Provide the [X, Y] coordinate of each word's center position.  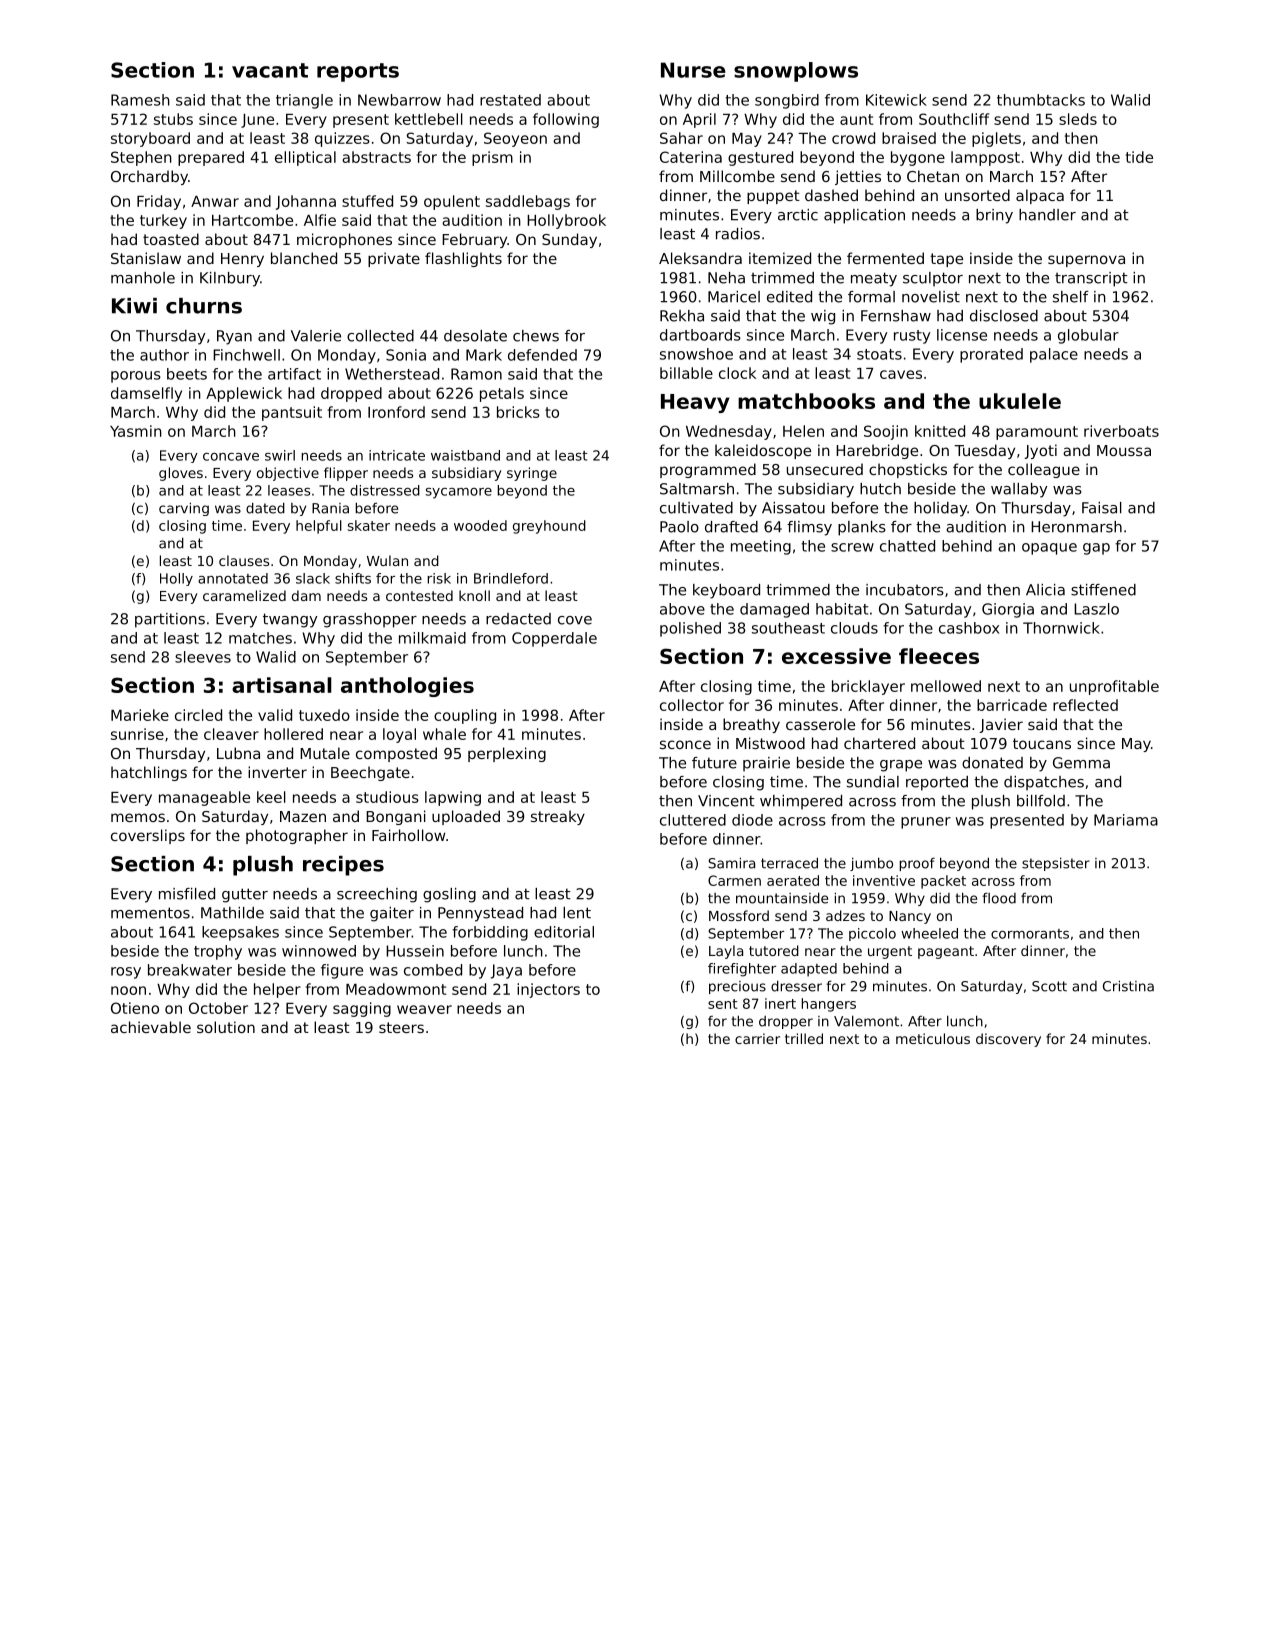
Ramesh [140, 100]
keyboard [726, 591]
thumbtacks [1041, 100]
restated [510, 100]
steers [401, 1027]
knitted [940, 431]
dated [265, 508]
